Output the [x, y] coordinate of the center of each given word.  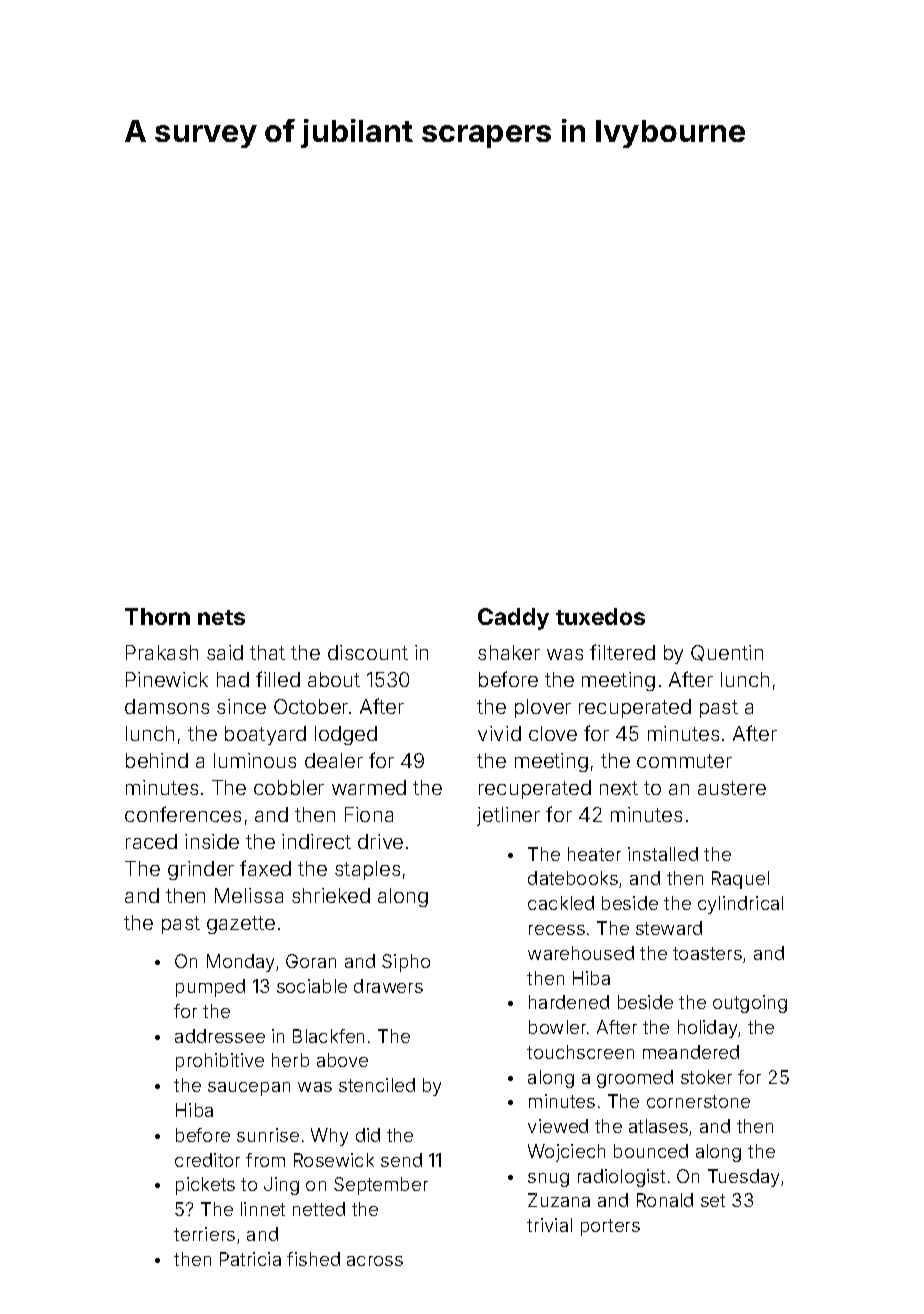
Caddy [513, 619]
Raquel [740, 880]
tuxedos [600, 616]
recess [557, 930]
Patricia [250, 1259]
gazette [241, 925]
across [375, 1261]
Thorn [157, 616]
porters [610, 1227]
